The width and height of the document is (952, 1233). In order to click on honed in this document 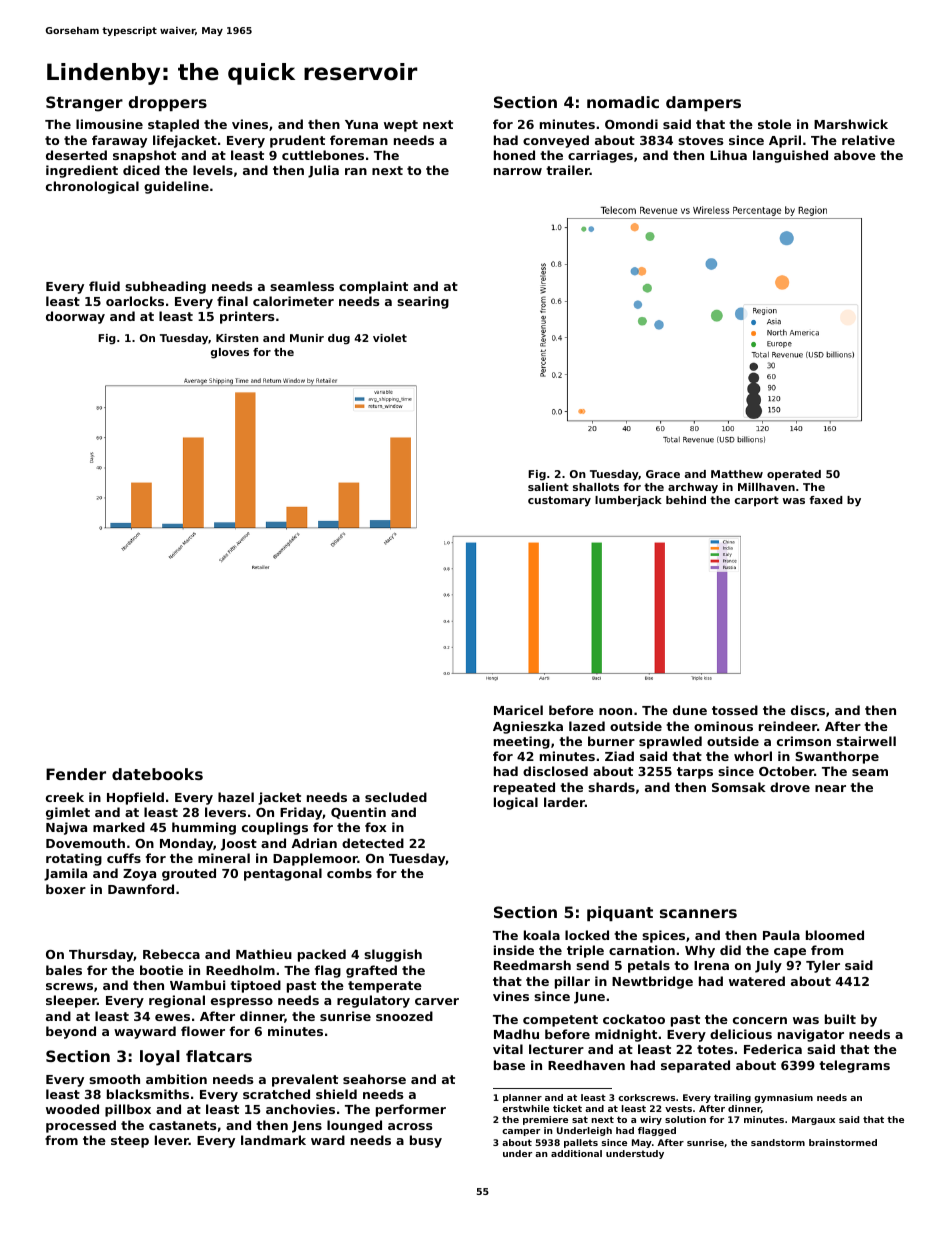, I will do `click(514, 155)`.
